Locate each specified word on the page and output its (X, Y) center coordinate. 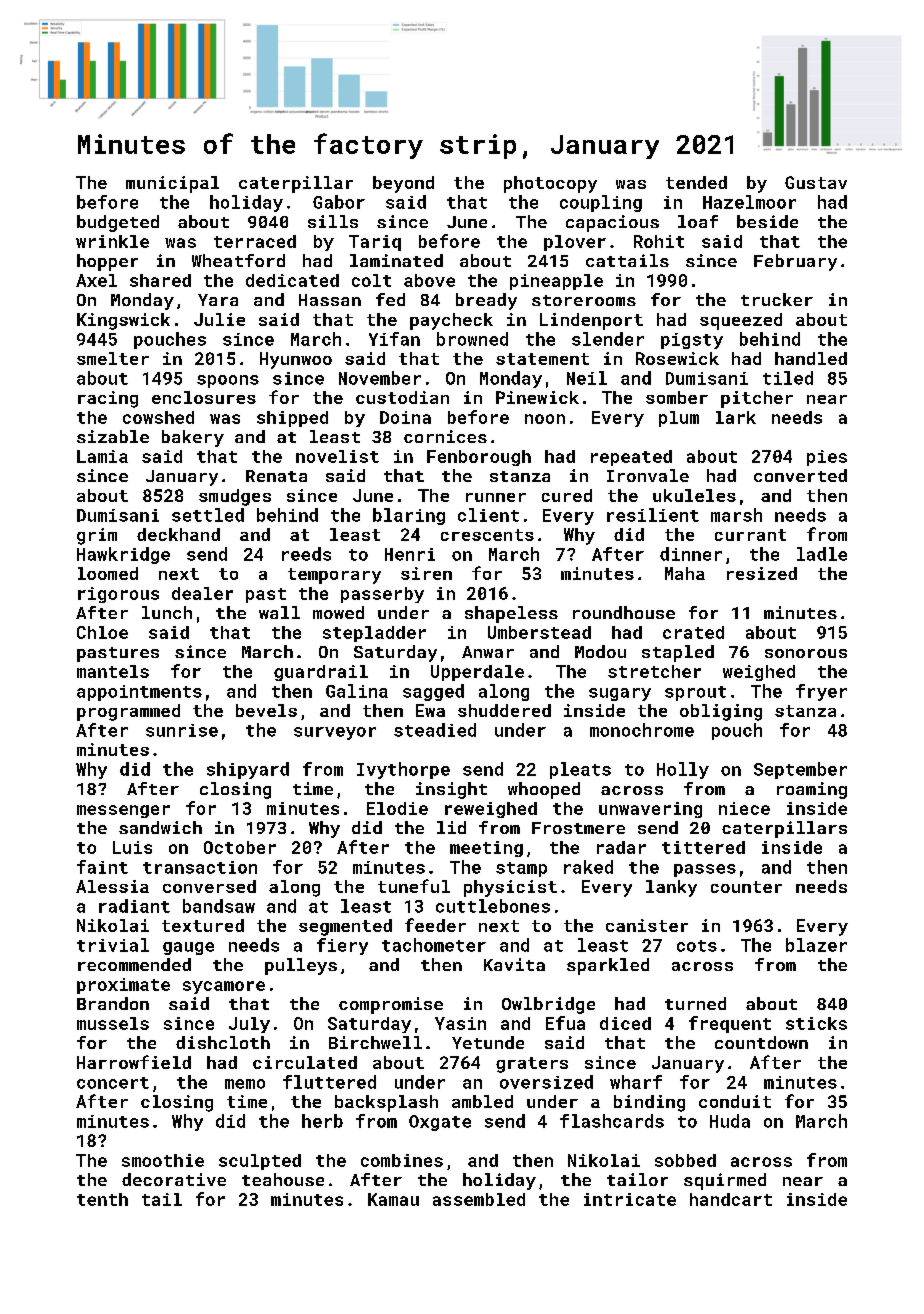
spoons (228, 381)
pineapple (556, 282)
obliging (721, 712)
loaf (698, 221)
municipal (172, 184)
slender (608, 339)
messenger (123, 811)
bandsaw (219, 906)
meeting (486, 849)
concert (113, 1083)
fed (390, 299)
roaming (812, 790)
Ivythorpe (403, 770)
